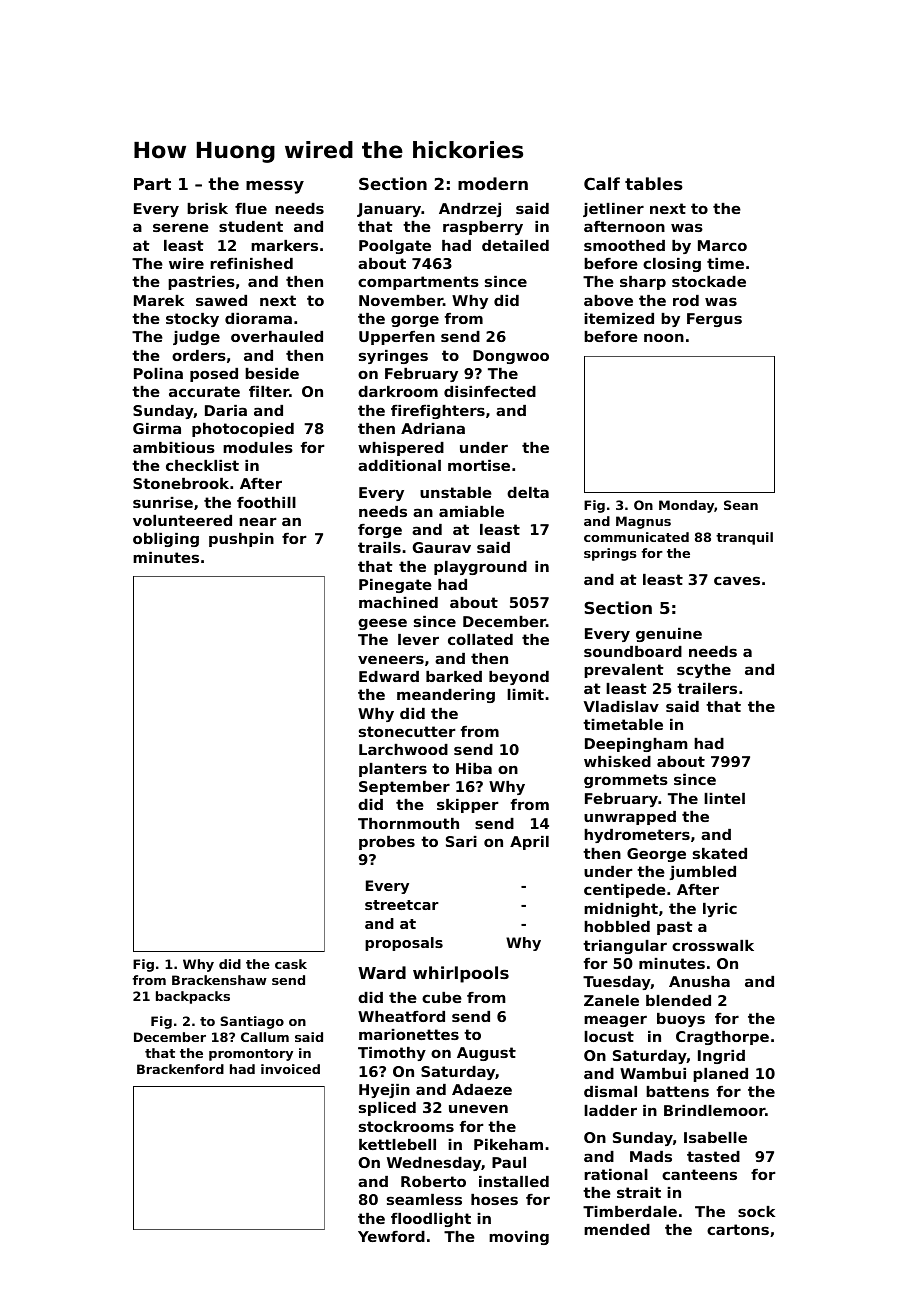  Describe the element at coordinates (404, 944) in the document. I see `proposals` at that location.
